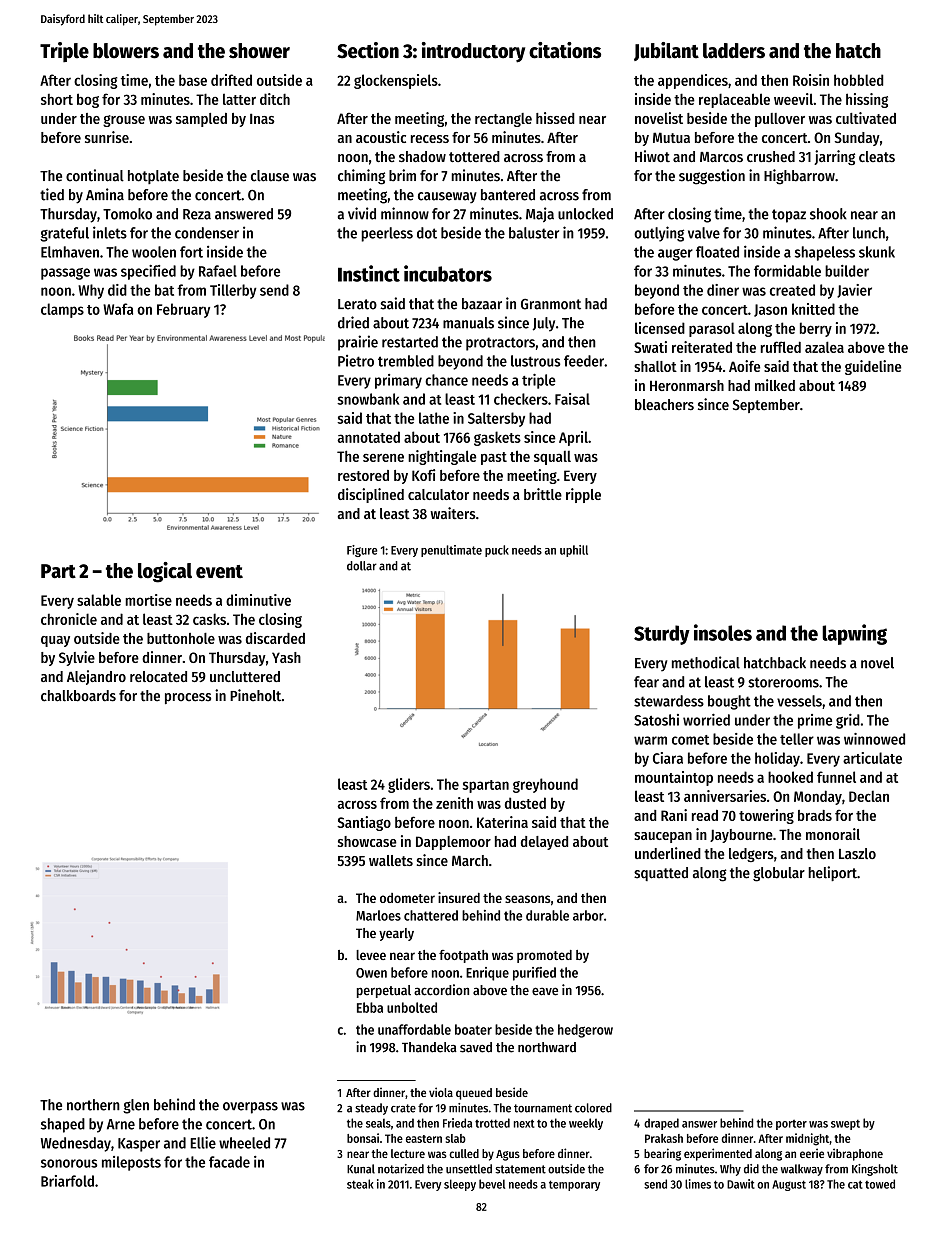  I want to click on Inas, so click(262, 118).
